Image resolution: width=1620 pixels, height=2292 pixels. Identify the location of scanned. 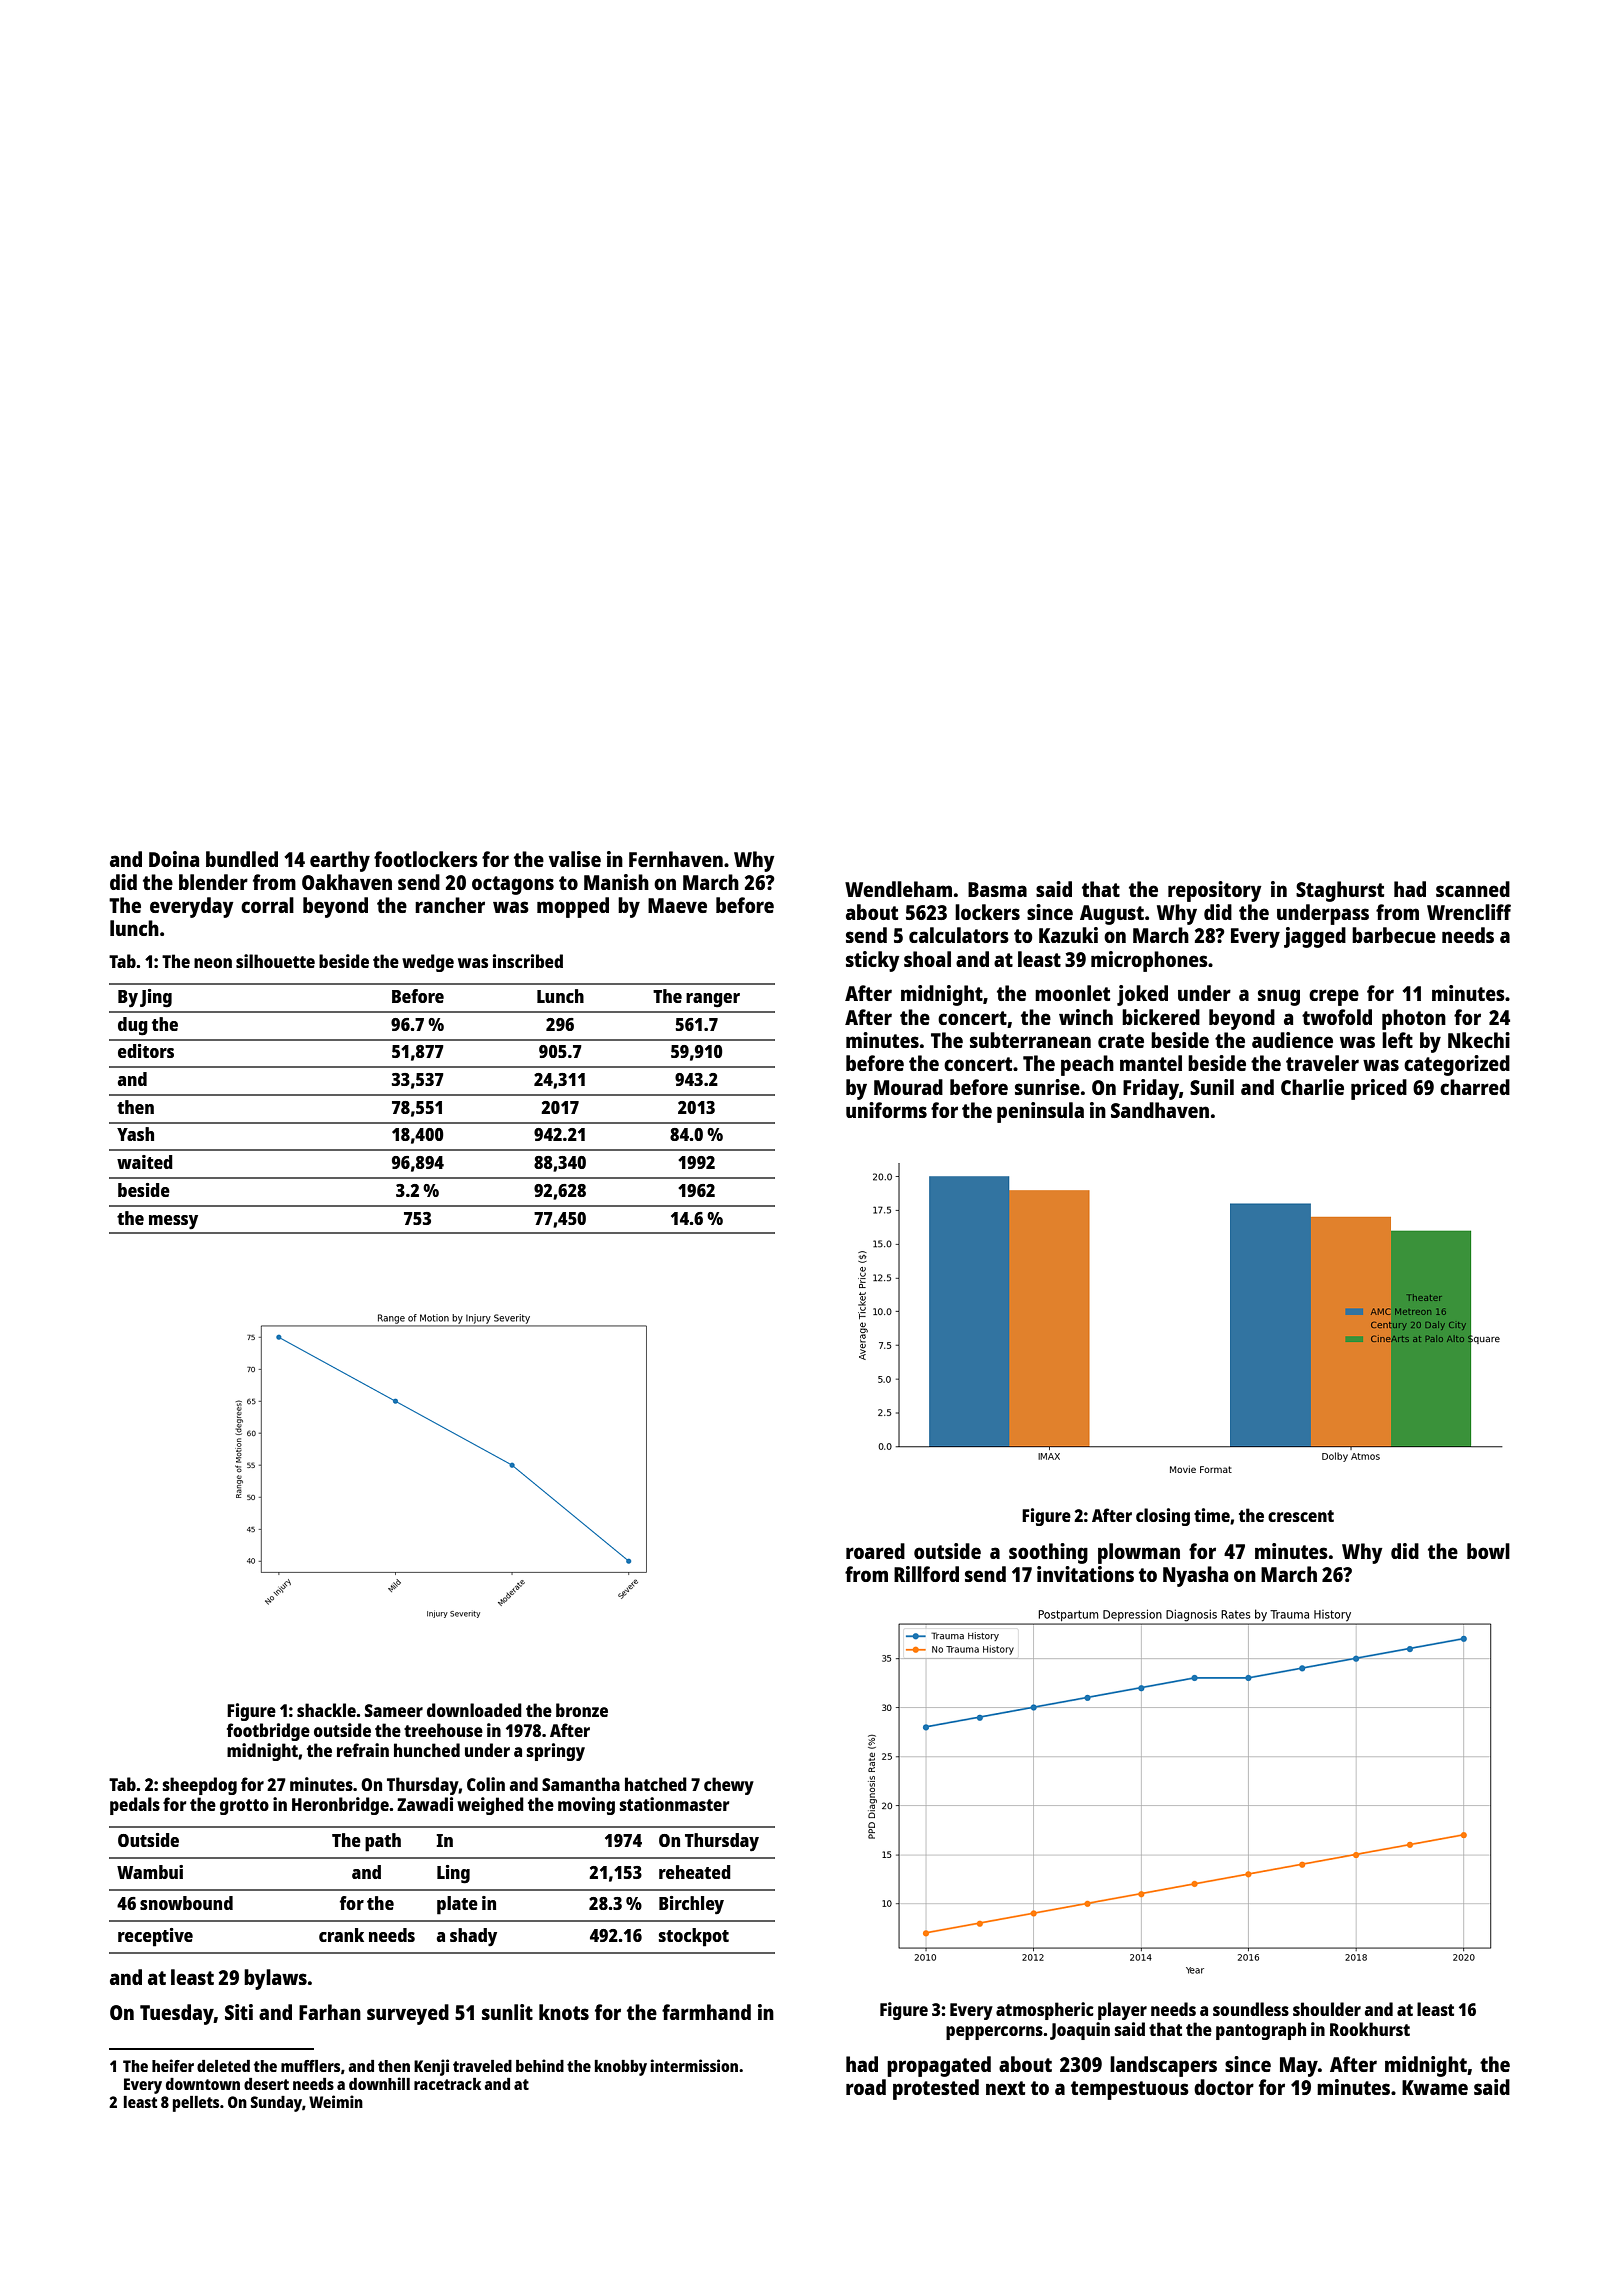
(1473, 889).
